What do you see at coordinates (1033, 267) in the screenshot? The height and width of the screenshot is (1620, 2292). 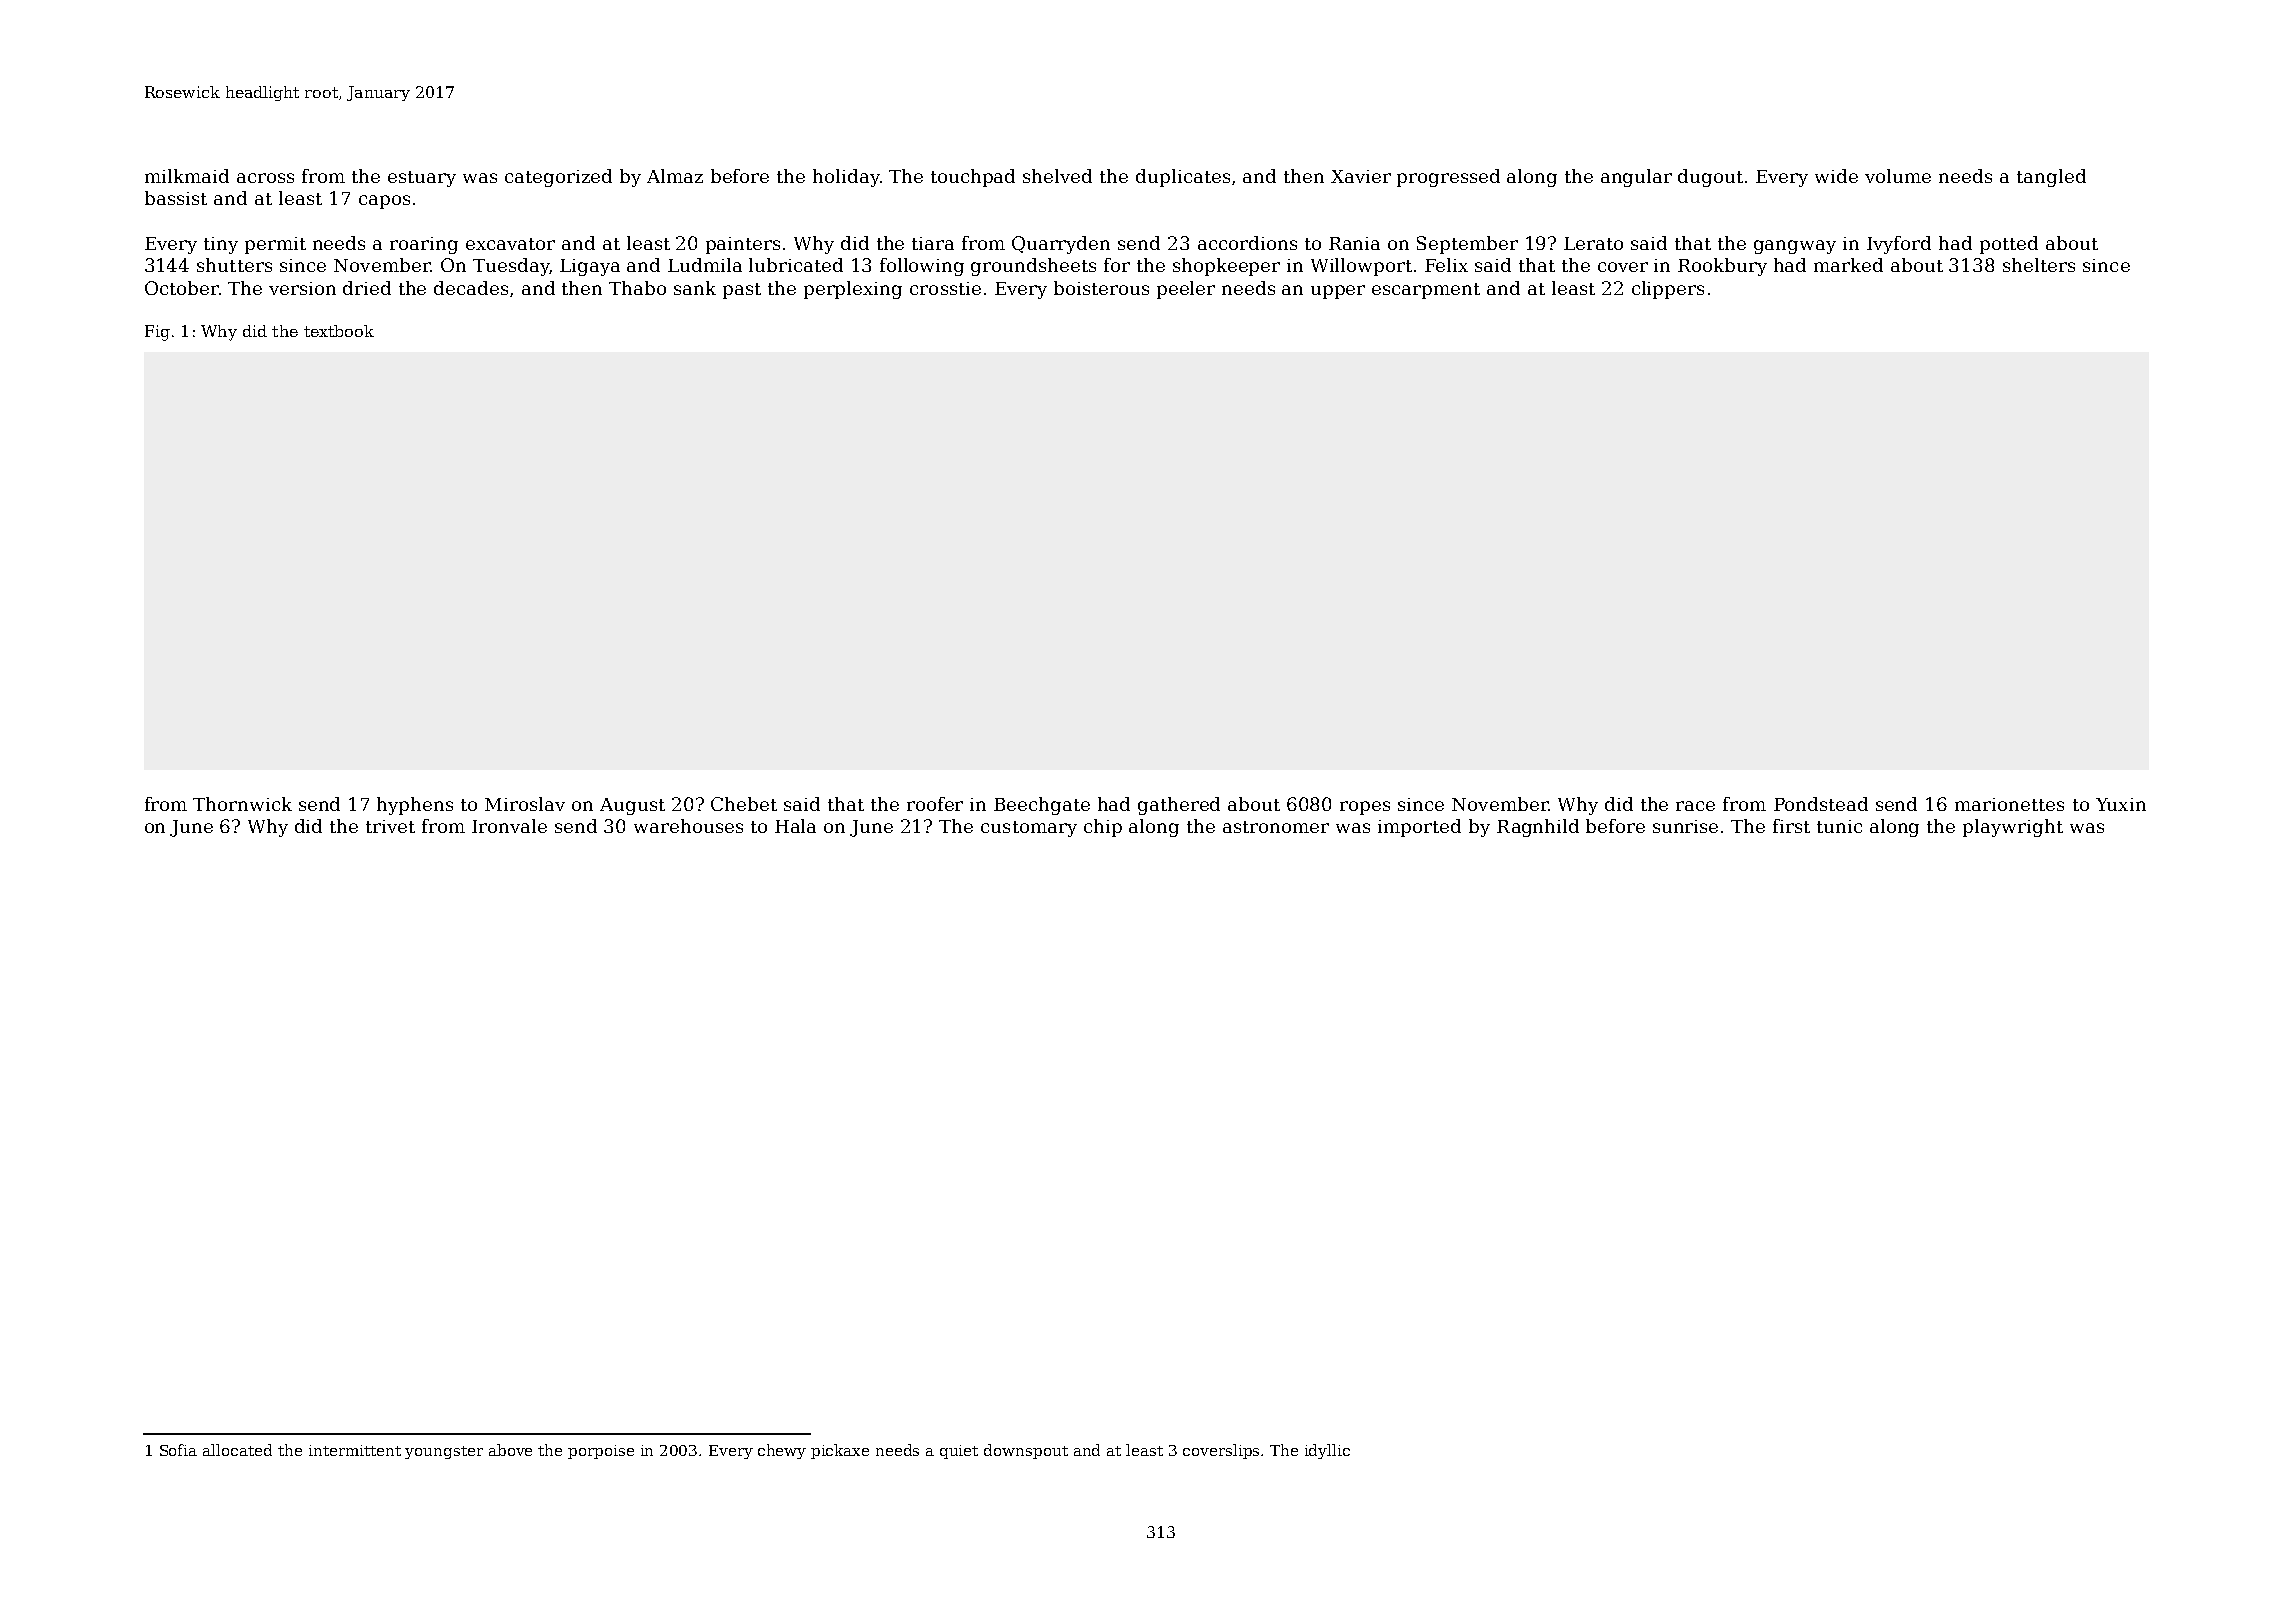 I see `groundsheets` at bounding box center [1033, 267].
